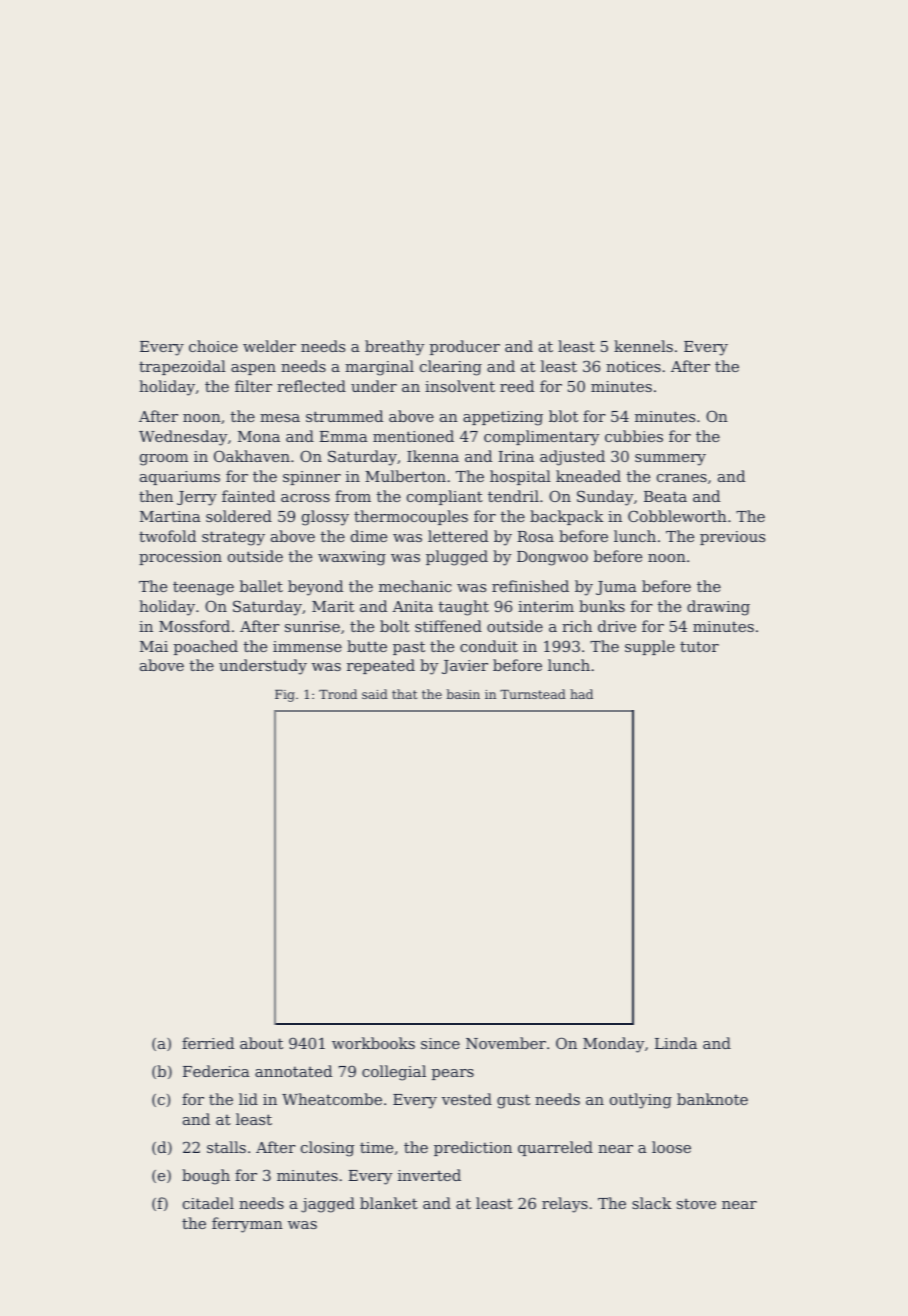  I want to click on welder, so click(269, 346).
